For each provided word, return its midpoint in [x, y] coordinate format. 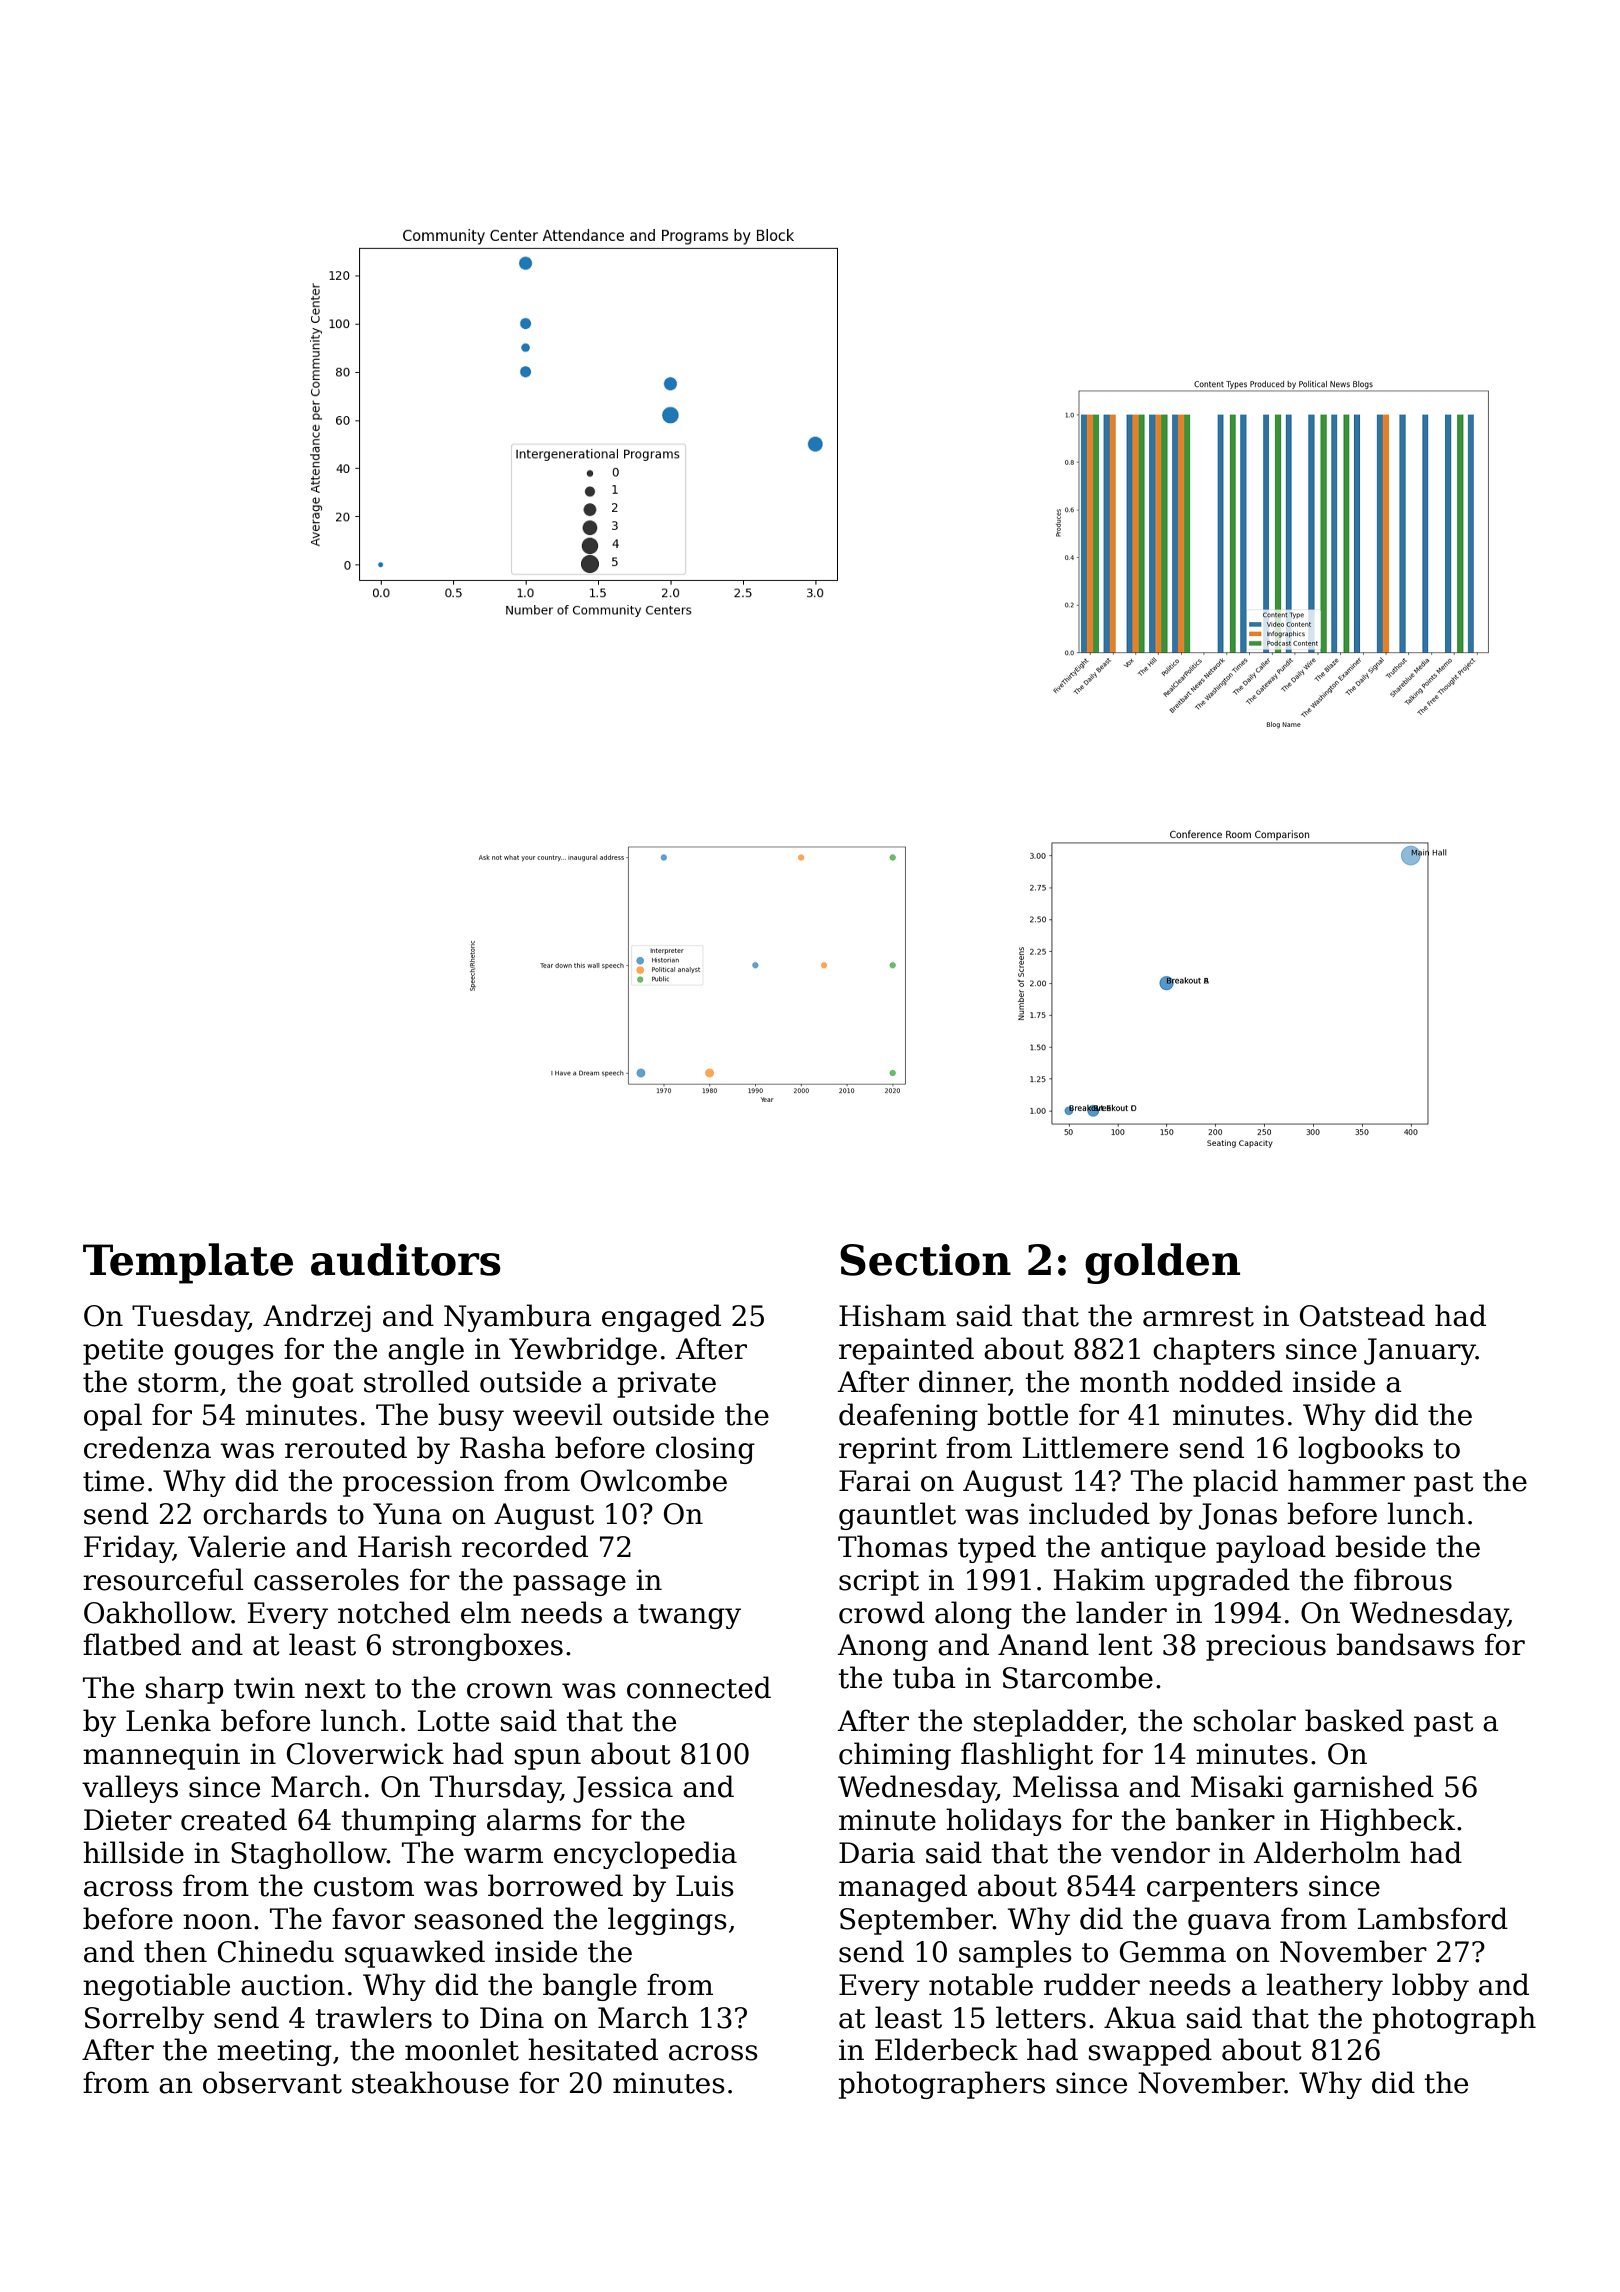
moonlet [462, 2049]
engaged [661, 1318]
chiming [895, 1756]
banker [1225, 1819]
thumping [408, 1822]
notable [981, 1984]
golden [1162, 1263]
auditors [406, 1259]
